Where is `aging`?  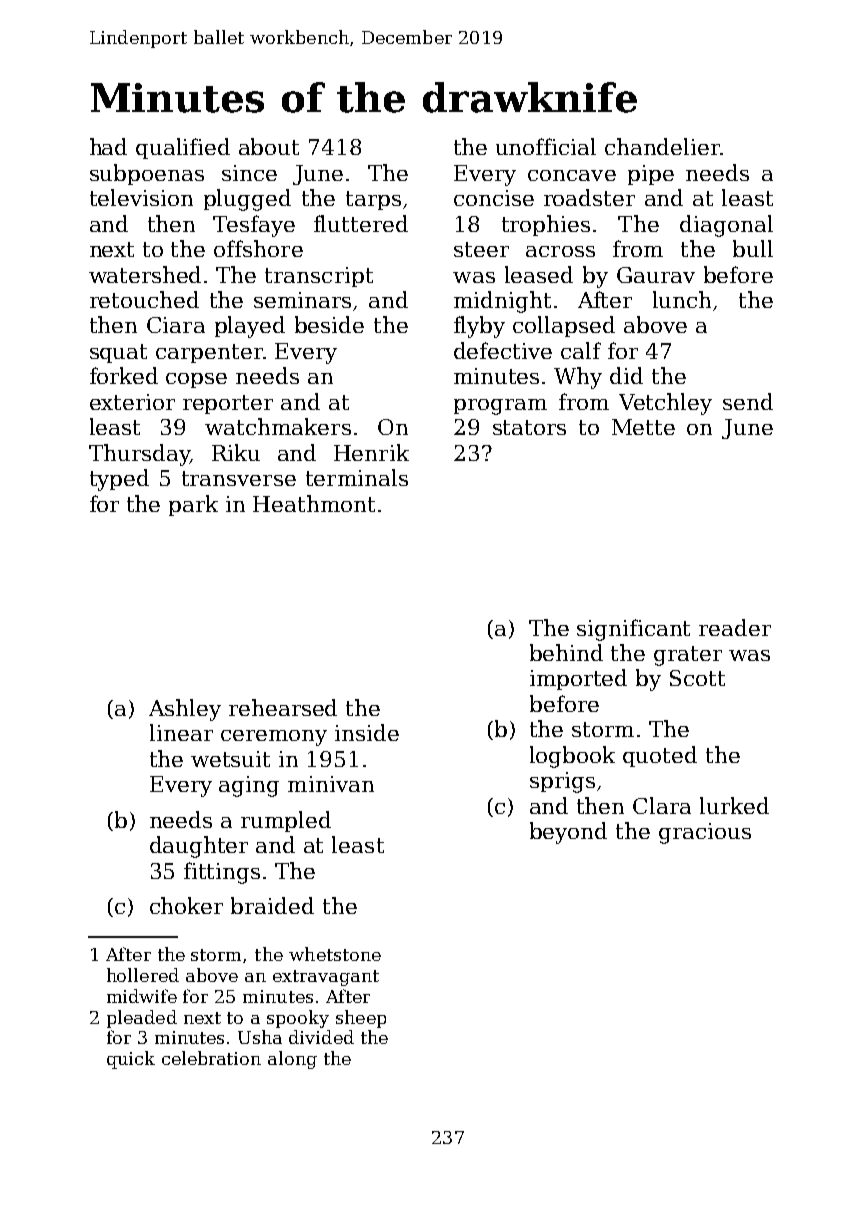
aging is located at coordinates (249, 786).
